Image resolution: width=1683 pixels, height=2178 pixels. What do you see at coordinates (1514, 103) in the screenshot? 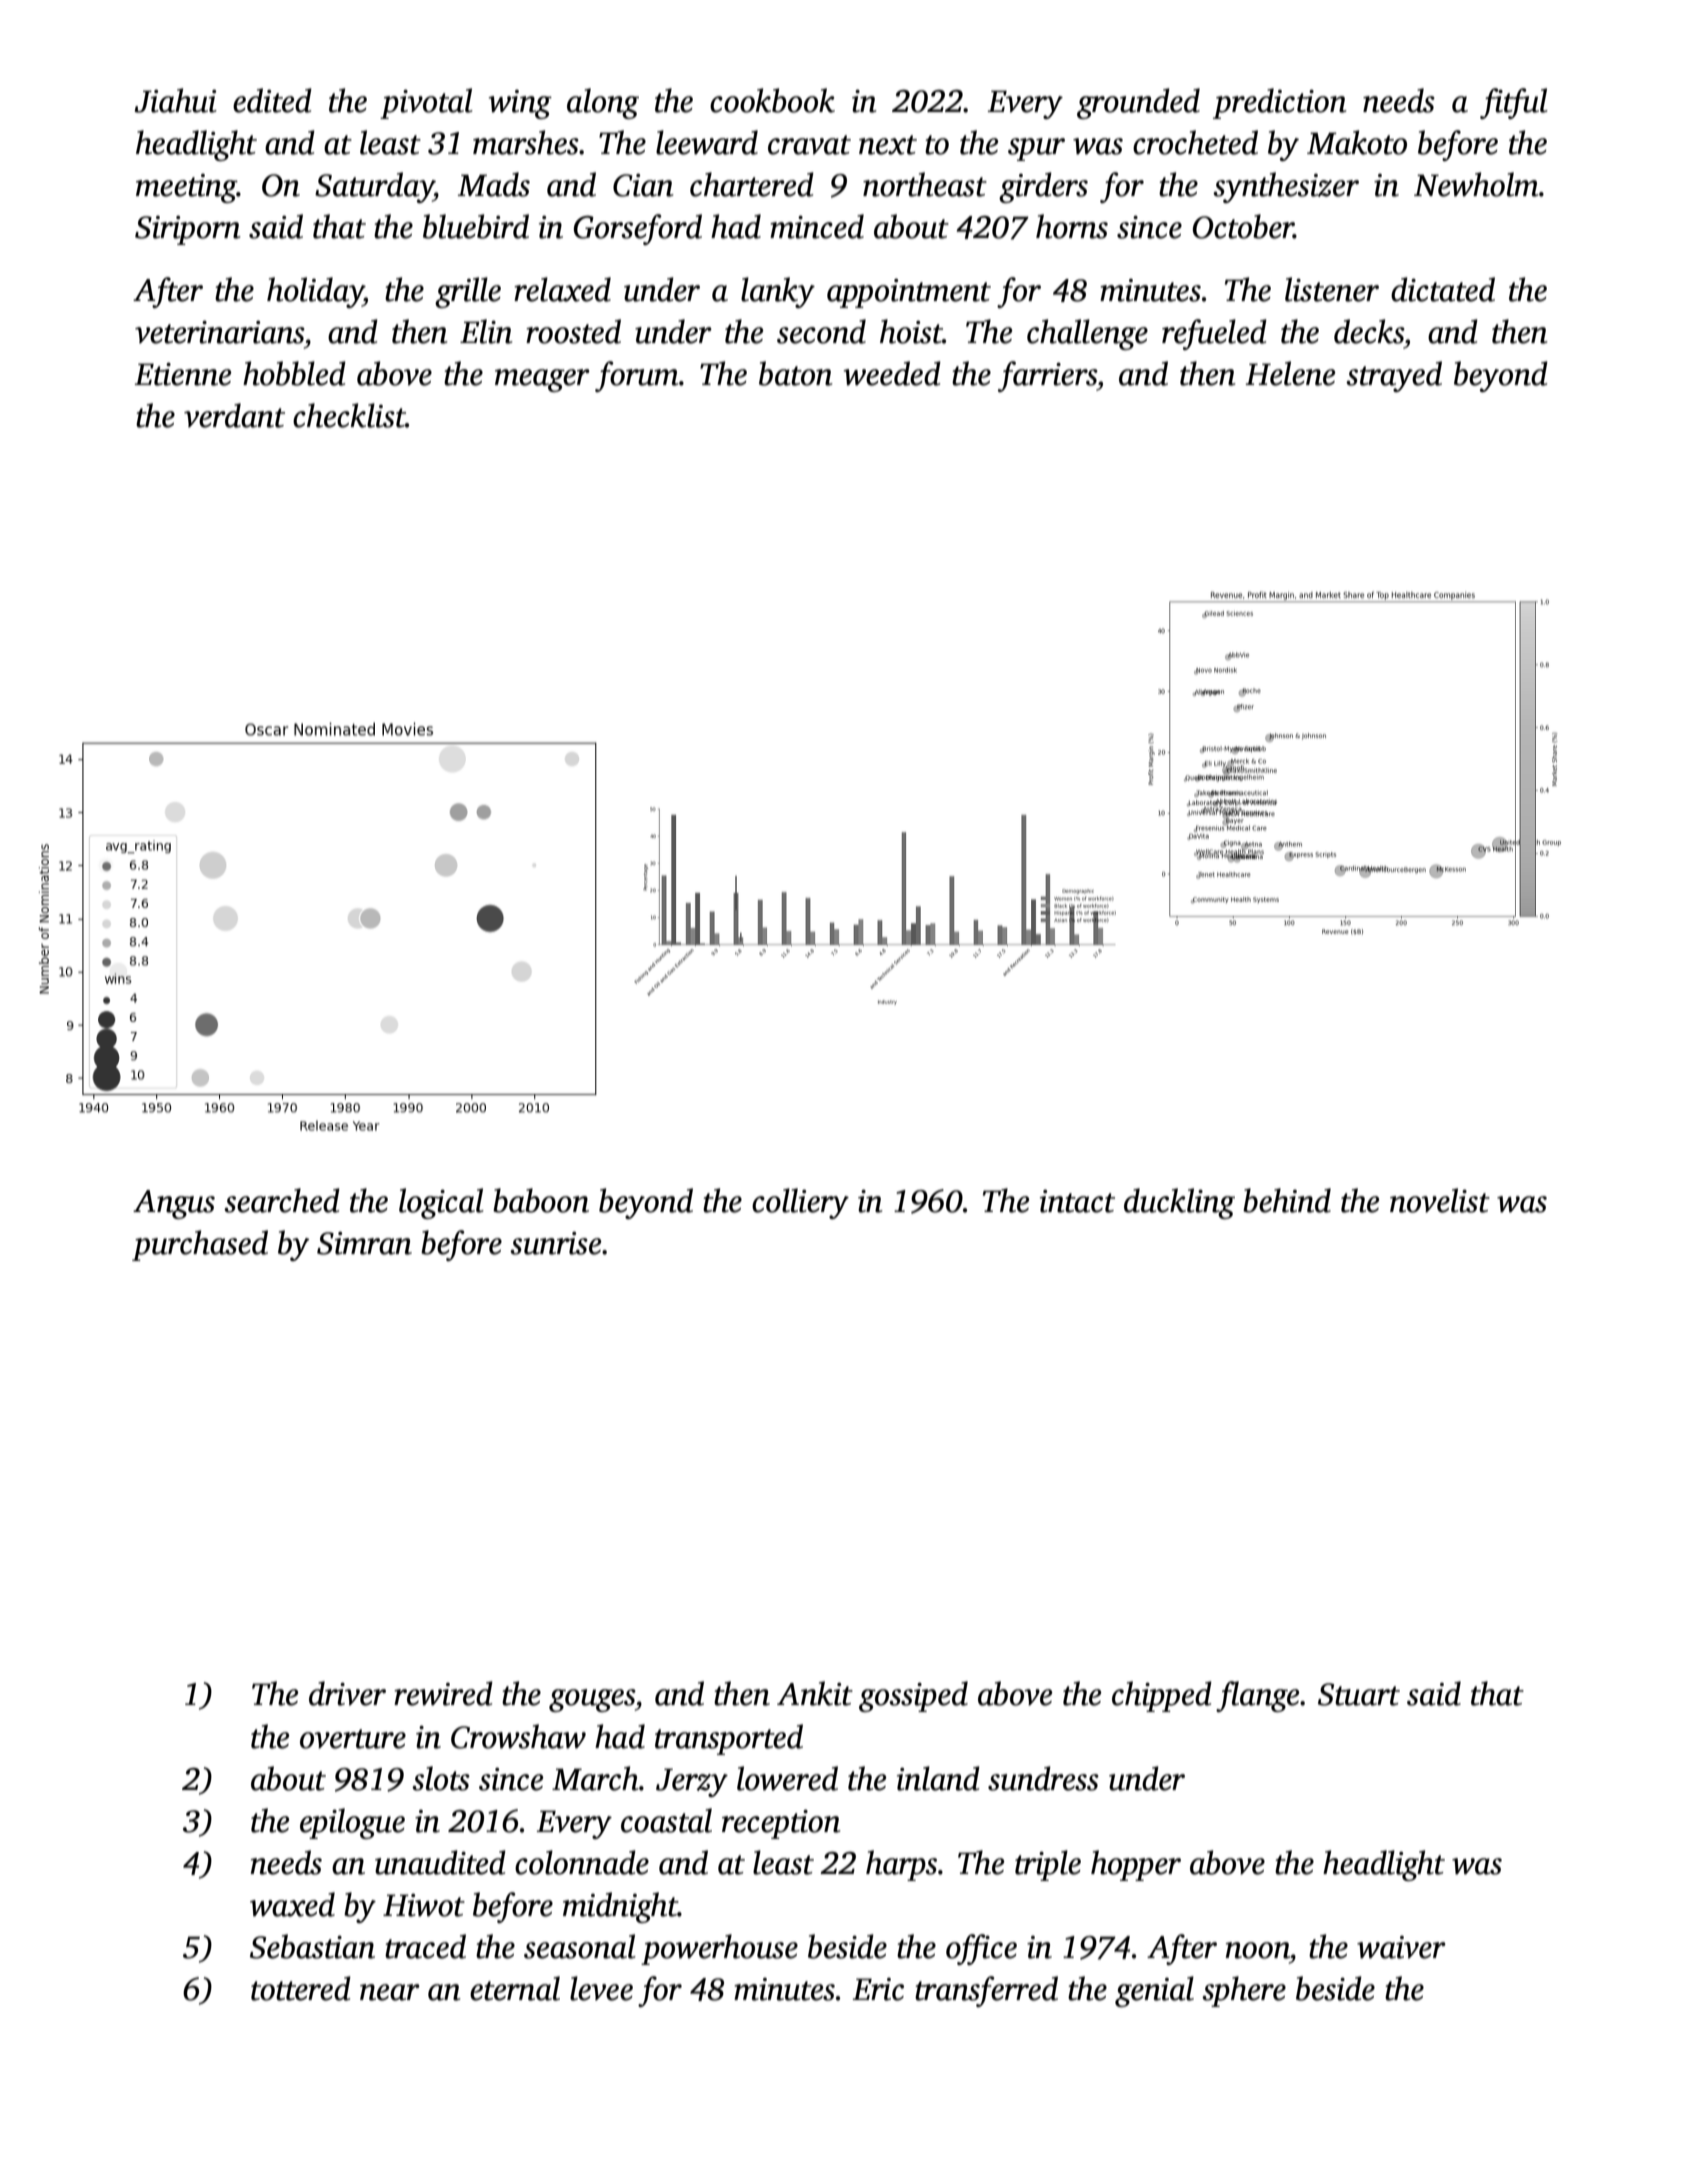
I see `fitful` at bounding box center [1514, 103].
